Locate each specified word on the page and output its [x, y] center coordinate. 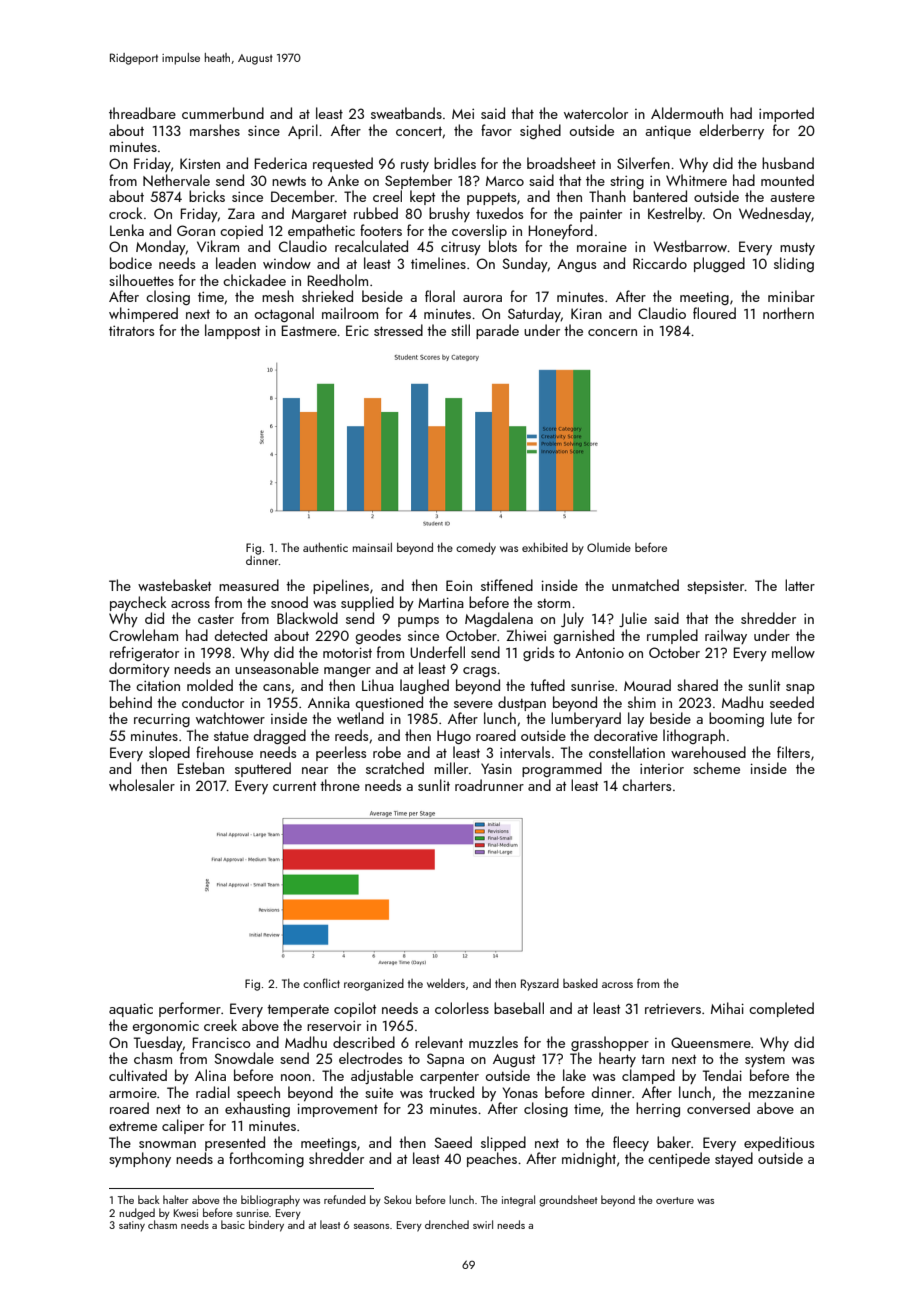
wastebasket [174, 585]
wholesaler [142, 785]
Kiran [586, 313]
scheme [716, 768]
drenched [447, 1224]
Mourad [647, 685]
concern [612, 332]
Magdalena [499, 619]
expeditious [779, 1143]
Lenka [127, 230]
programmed [562, 769]
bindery [266, 1226]
